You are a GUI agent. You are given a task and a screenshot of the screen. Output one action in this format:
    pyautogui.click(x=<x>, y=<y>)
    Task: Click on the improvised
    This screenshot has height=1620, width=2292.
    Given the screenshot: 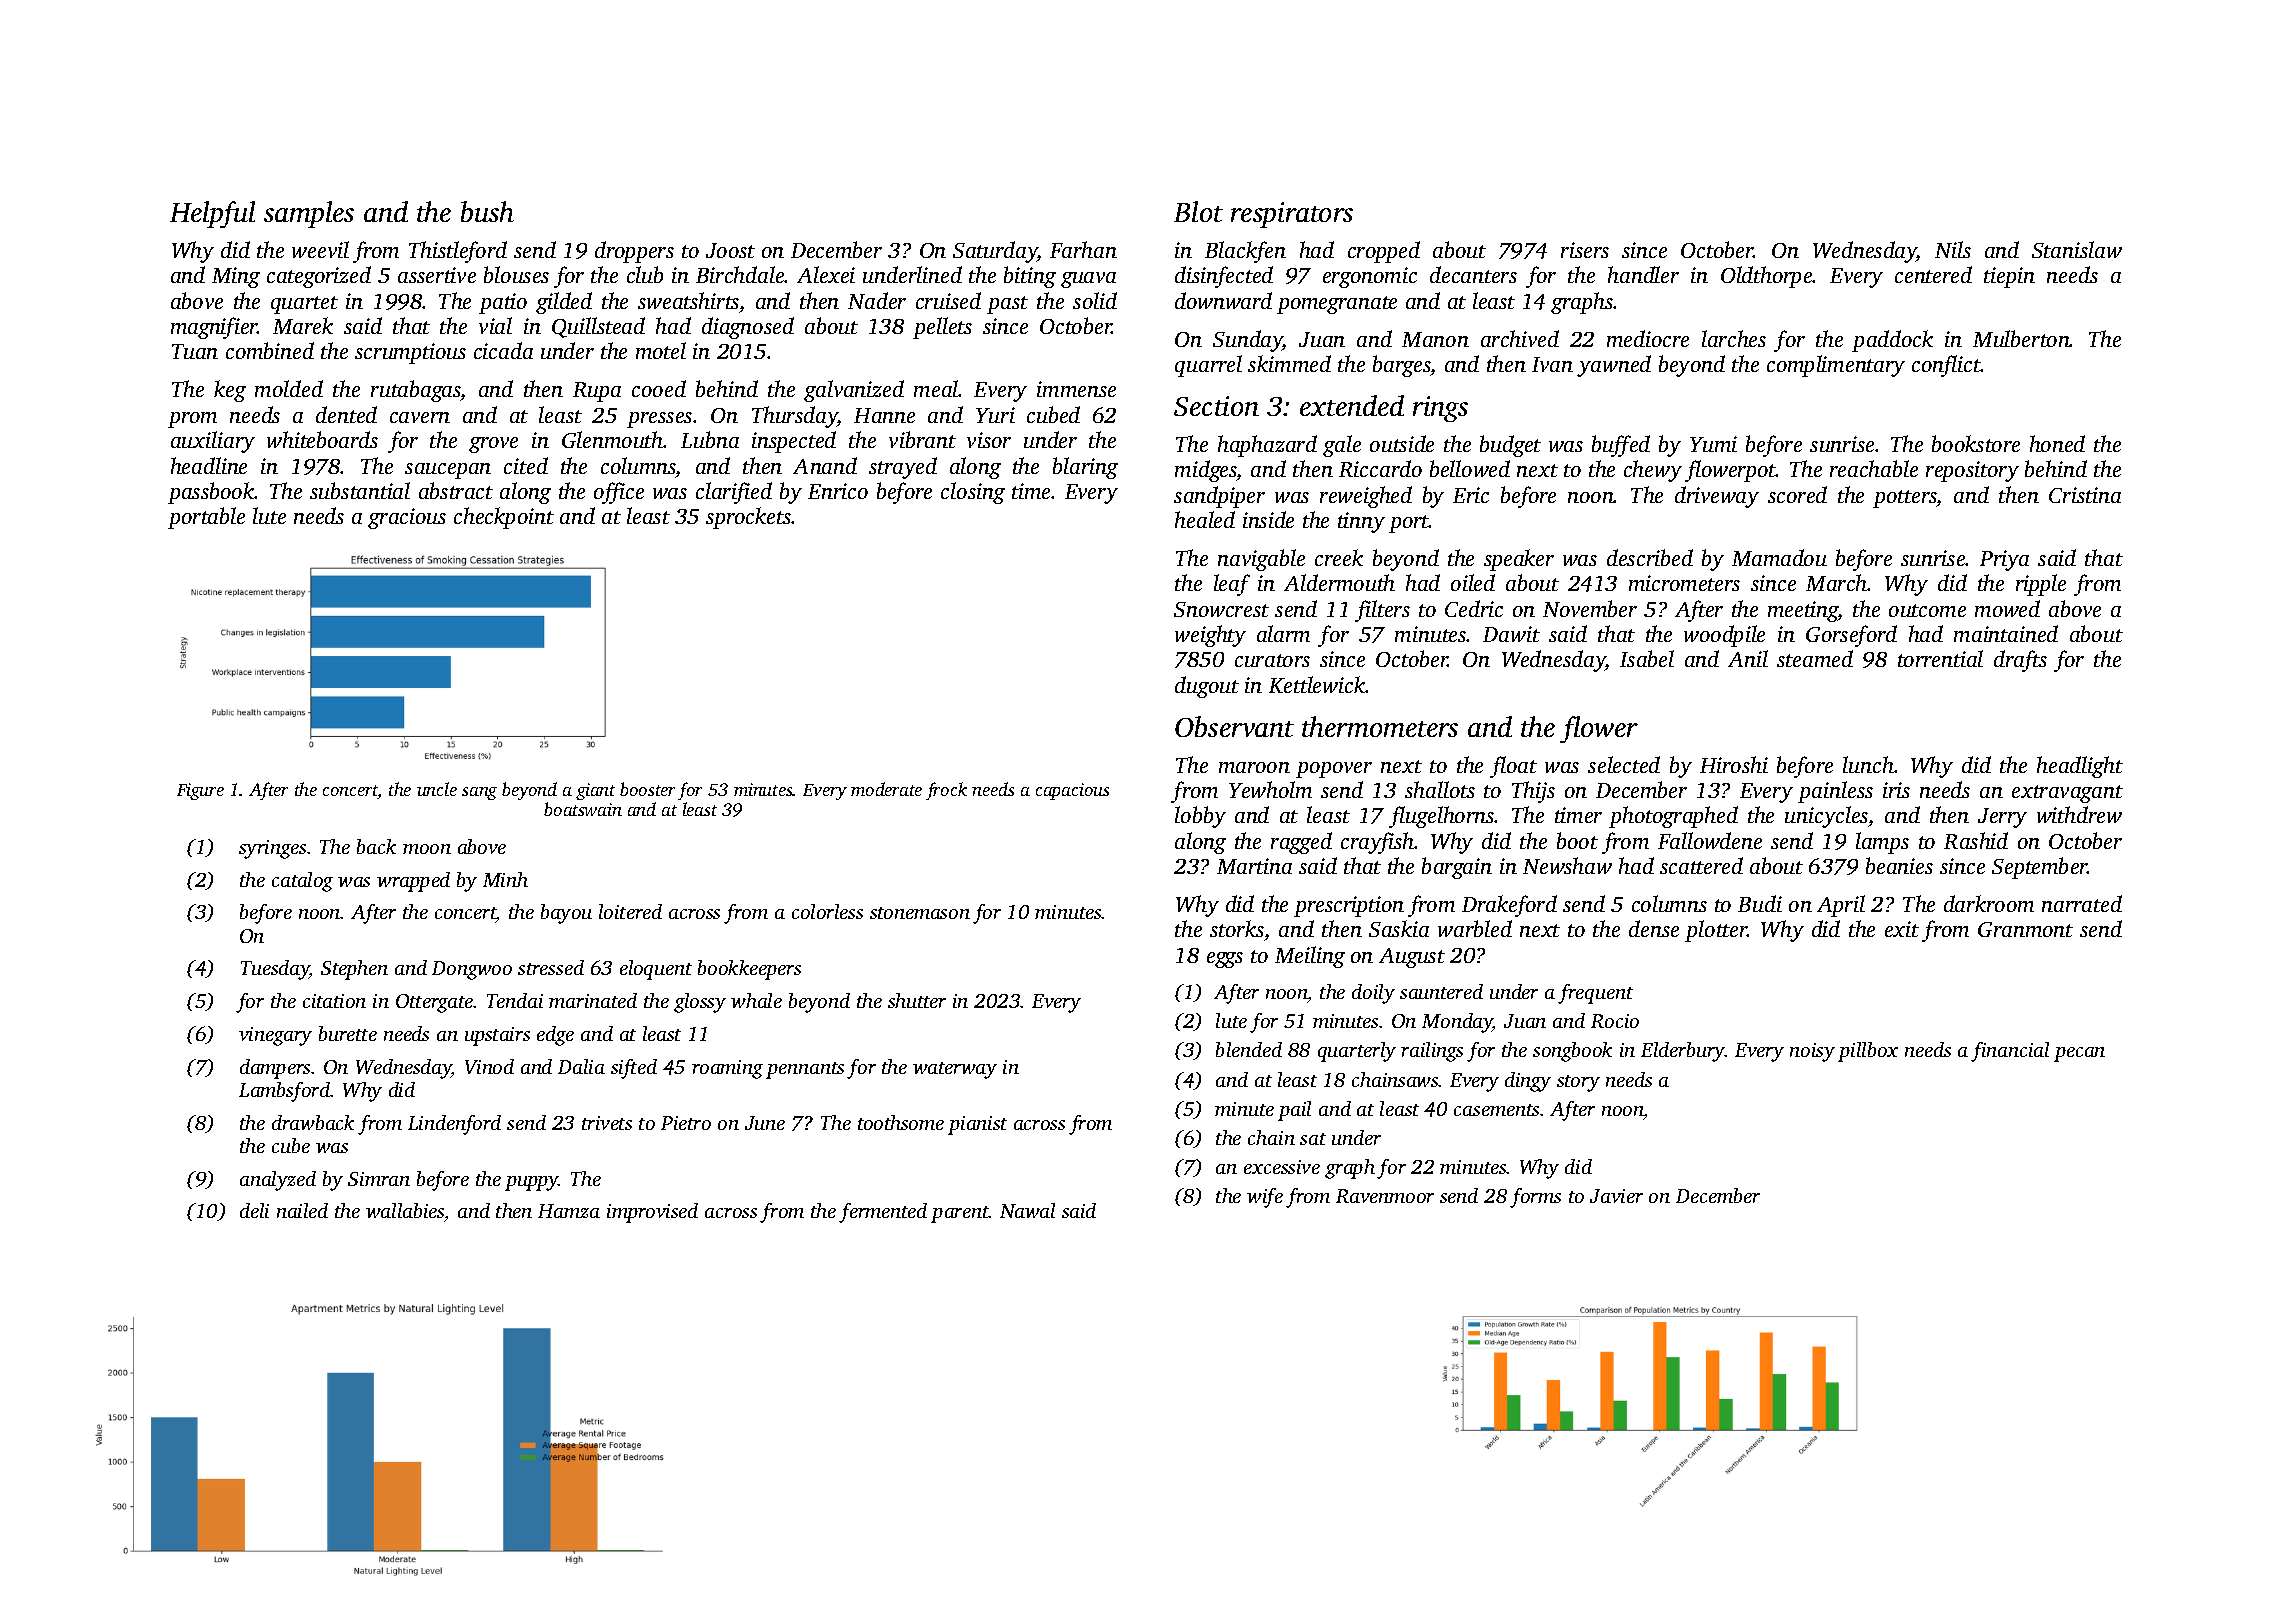 What is the action you would take?
    pyautogui.click(x=652, y=1213)
